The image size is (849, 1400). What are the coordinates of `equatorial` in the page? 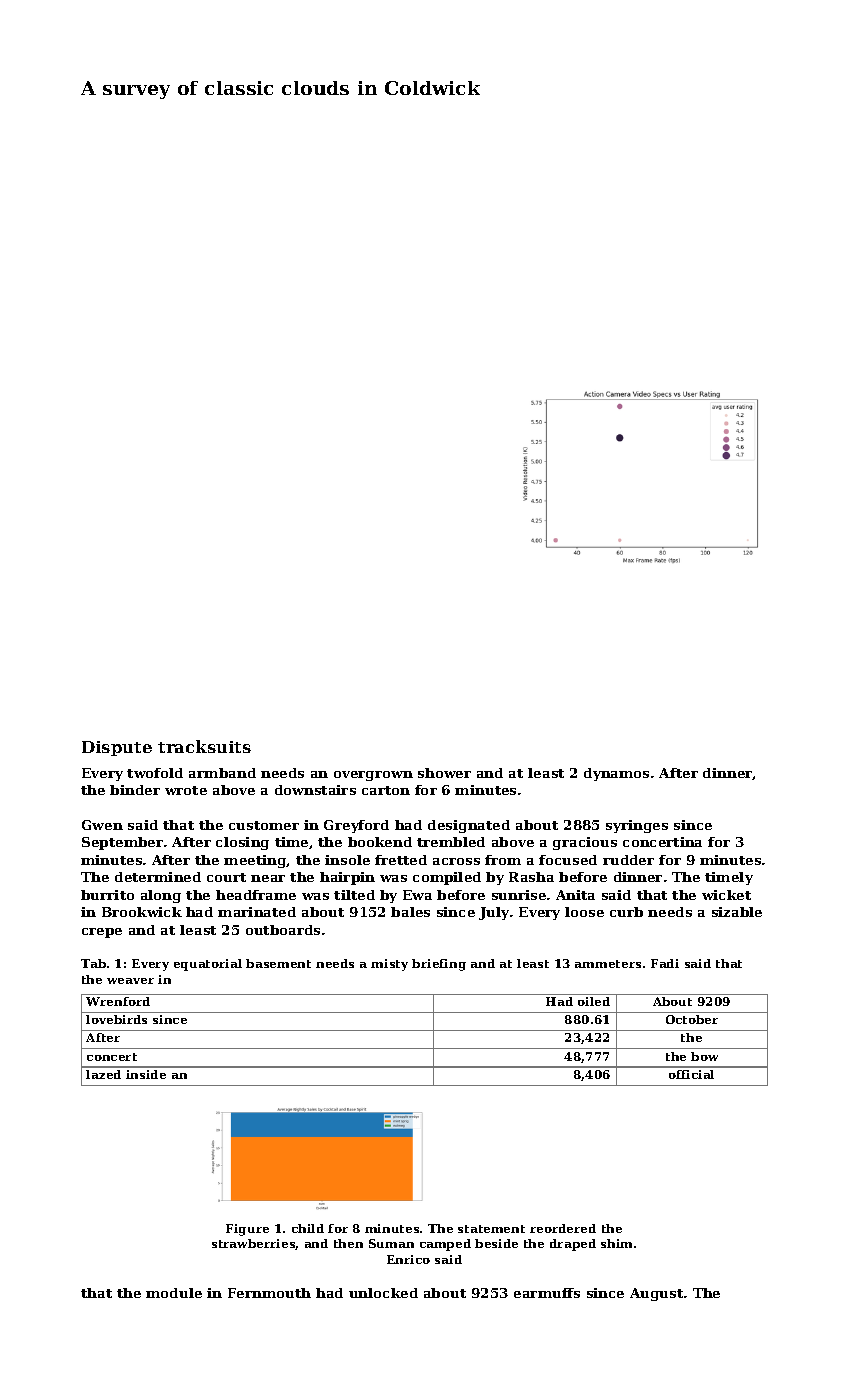 It's located at (208, 965).
